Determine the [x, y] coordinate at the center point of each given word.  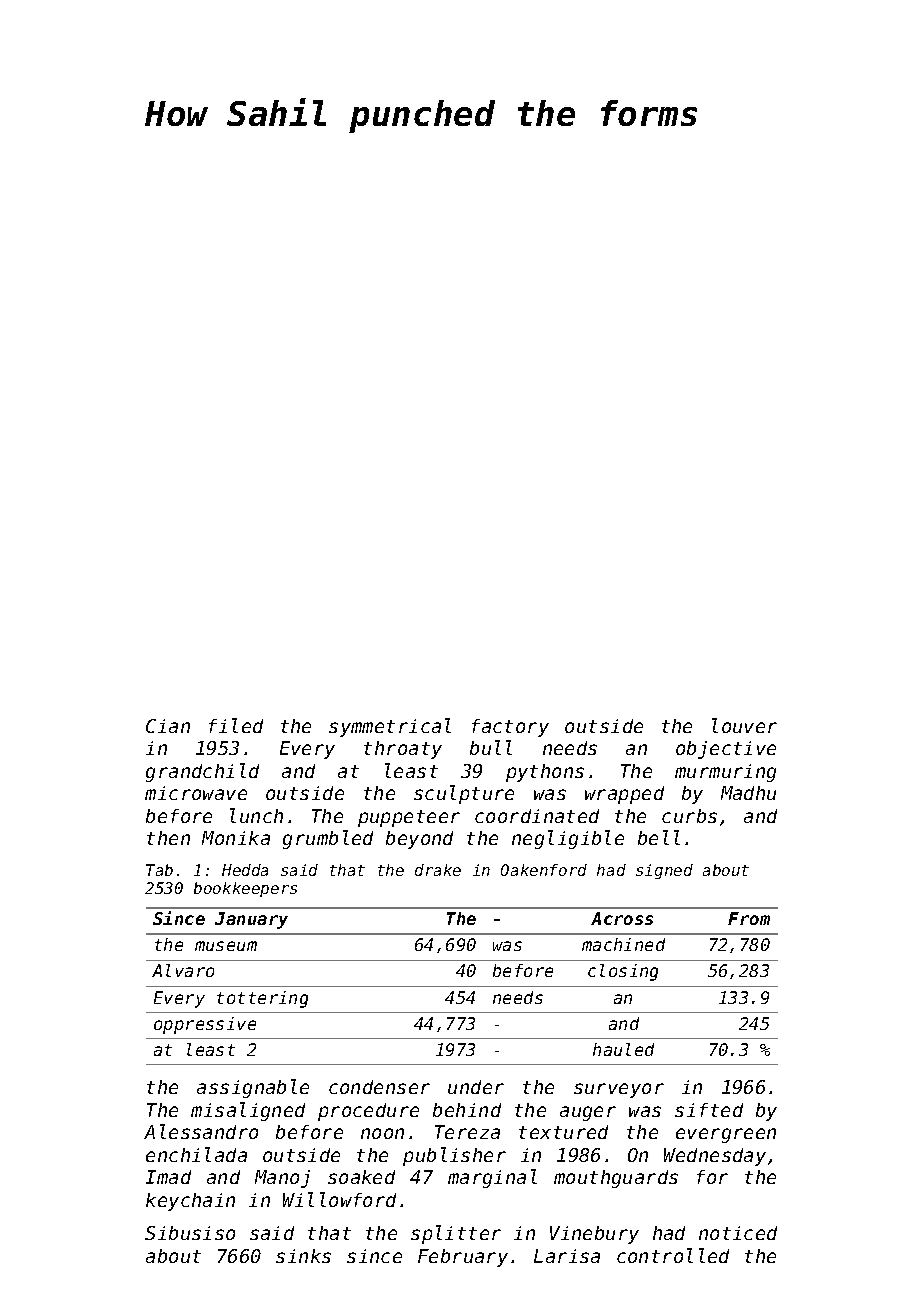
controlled [673, 1255]
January [251, 920]
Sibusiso [190, 1233]
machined [623, 944]
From [749, 918]
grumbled [328, 839]
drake [438, 870]
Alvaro [183, 970]
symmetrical [390, 727]
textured [563, 1132]
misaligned [248, 1111]
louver [744, 725]
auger [588, 1113]
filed [236, 725]
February [463, 1258]
